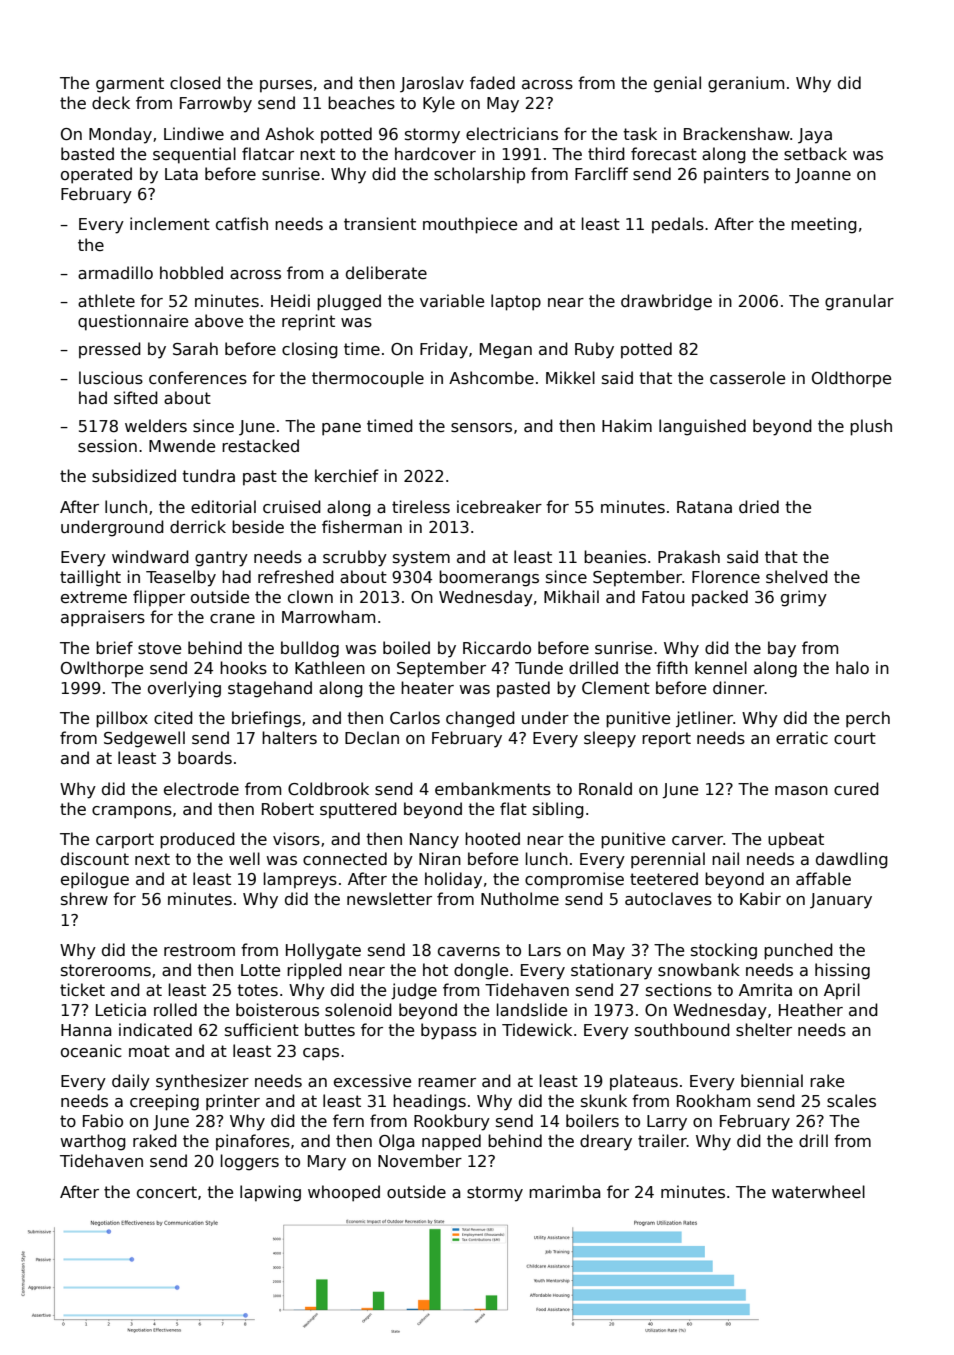 Image resolution: width=954 pixels, height=1355 pixels. I want to click on whooped, so click(344, 1193).
